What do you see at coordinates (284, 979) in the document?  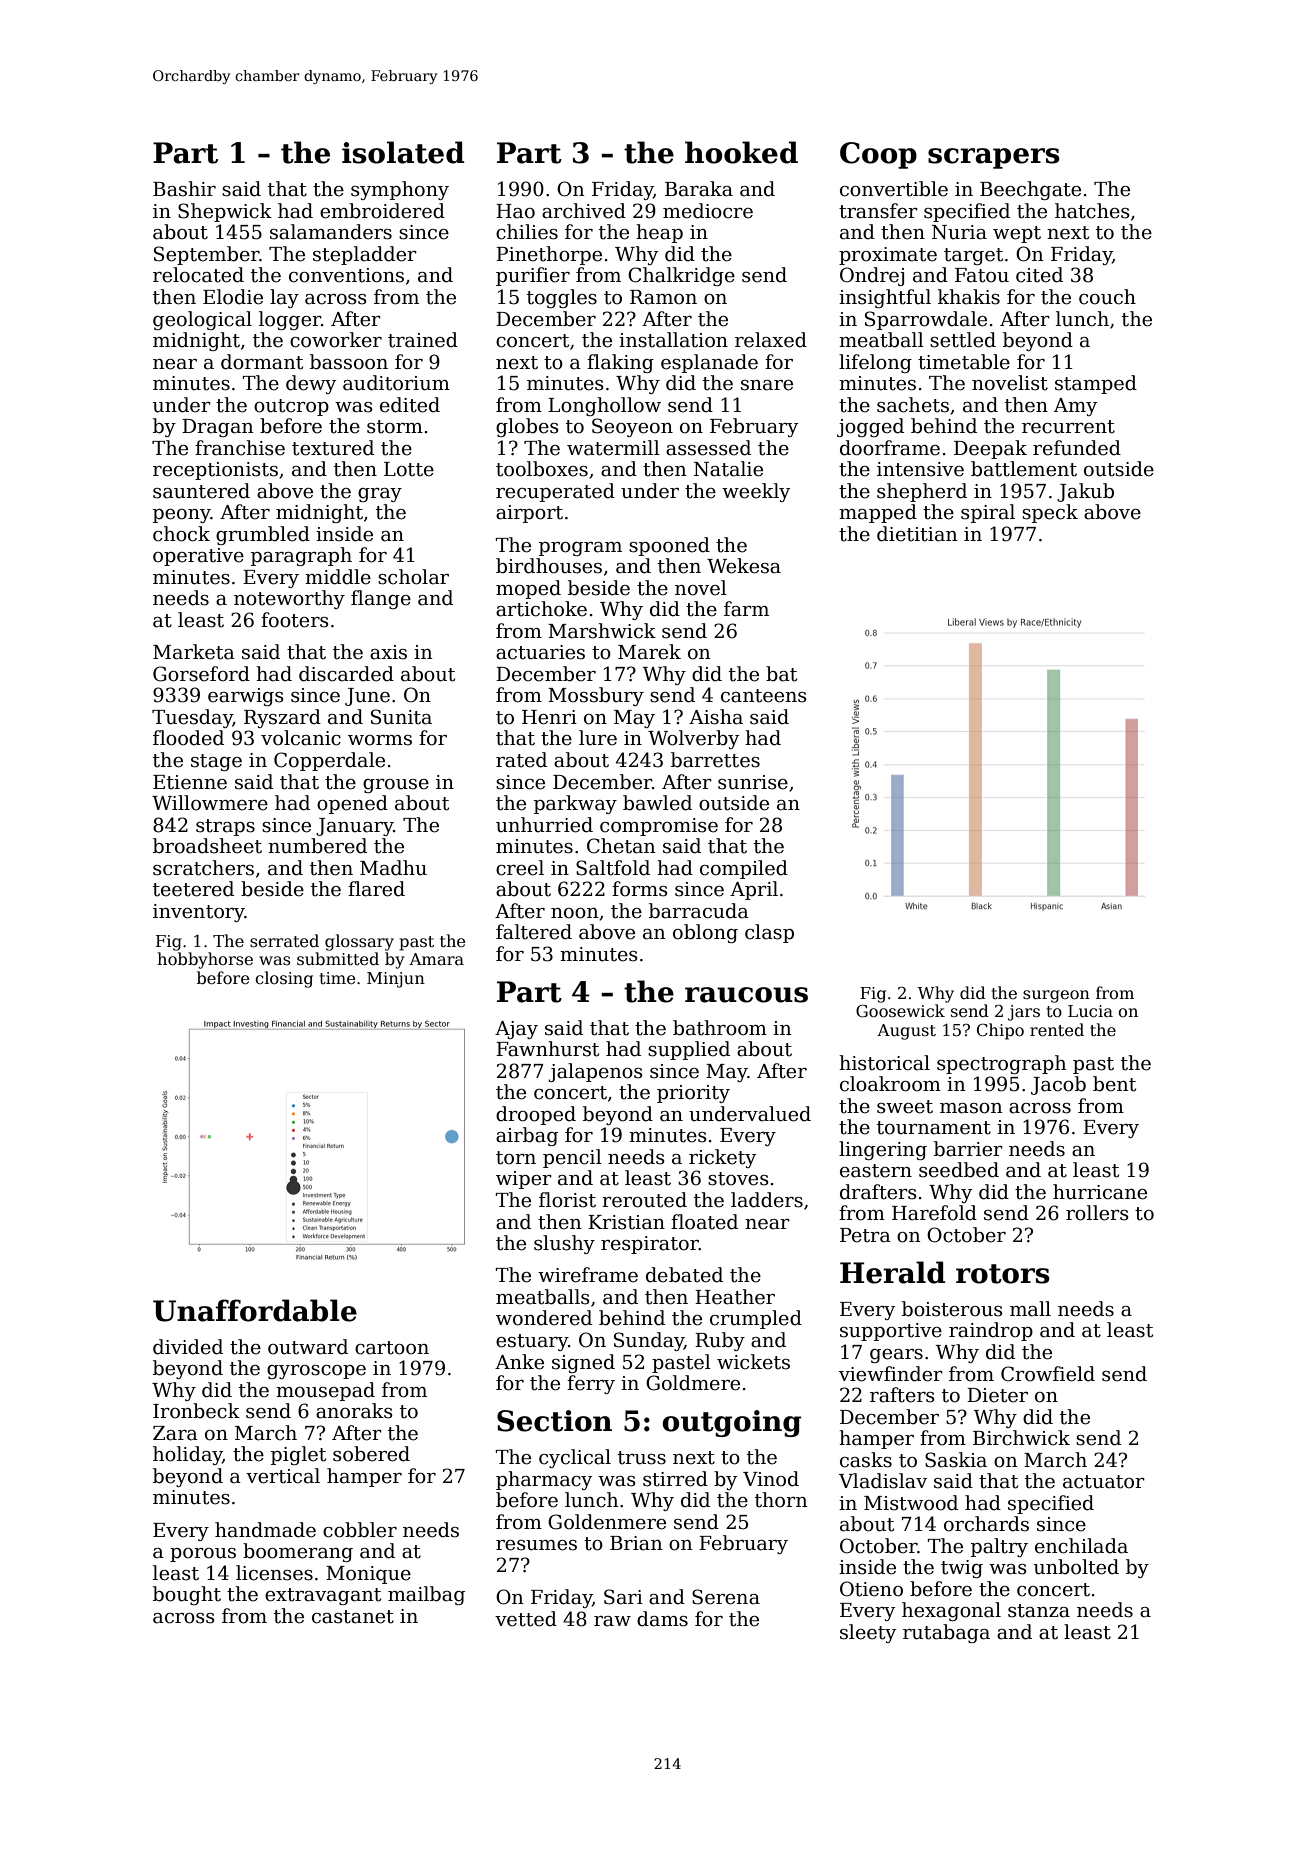 I see `closing` at bounding box center [284, 979].
